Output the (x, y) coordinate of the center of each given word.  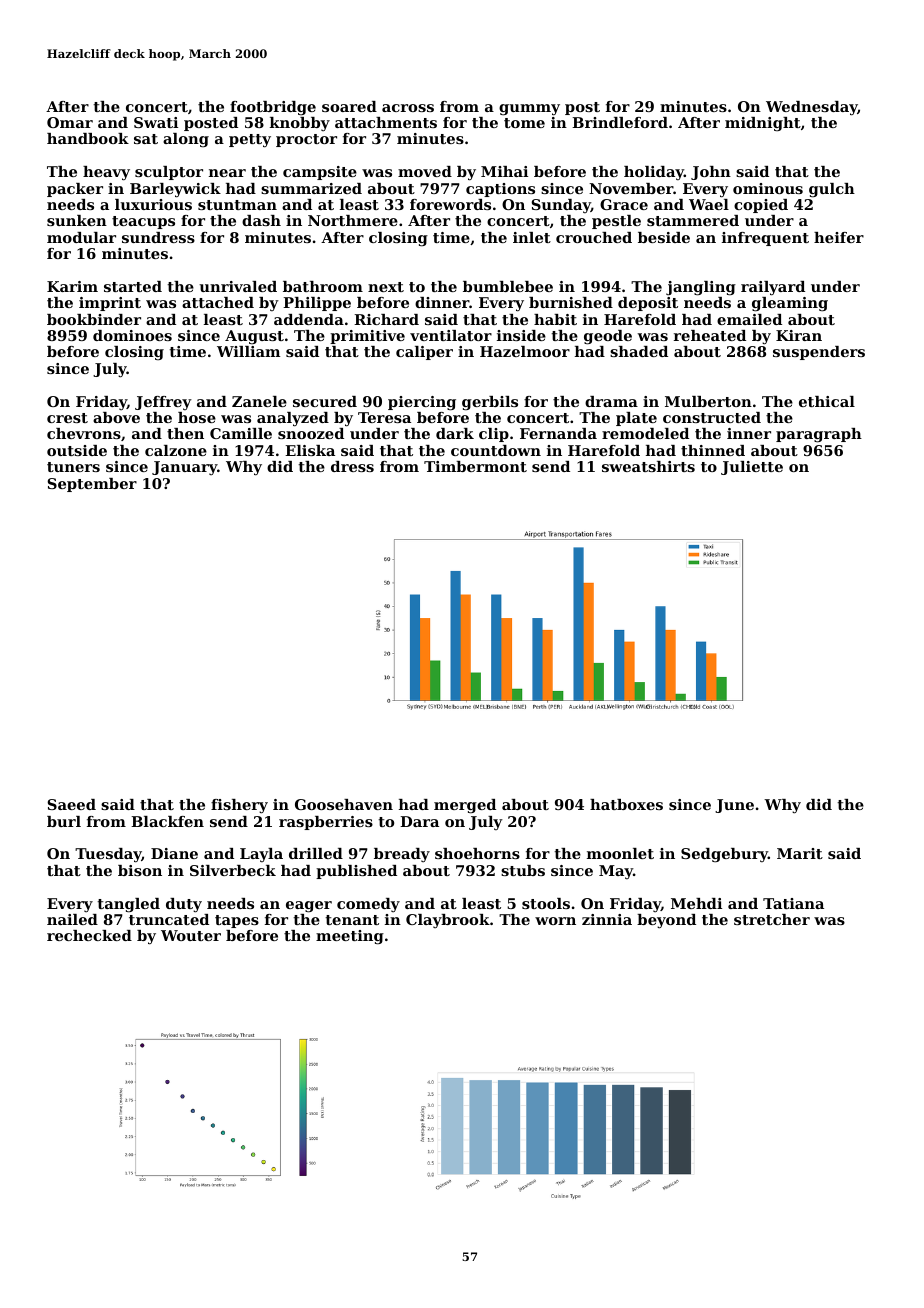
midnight (763, 124)
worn (555, 921)
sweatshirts (648, 466)
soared (349, 106)
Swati (156, 122)
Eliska (310, 450)
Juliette (752, 468)
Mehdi (696, 903)
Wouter (191, 935)
